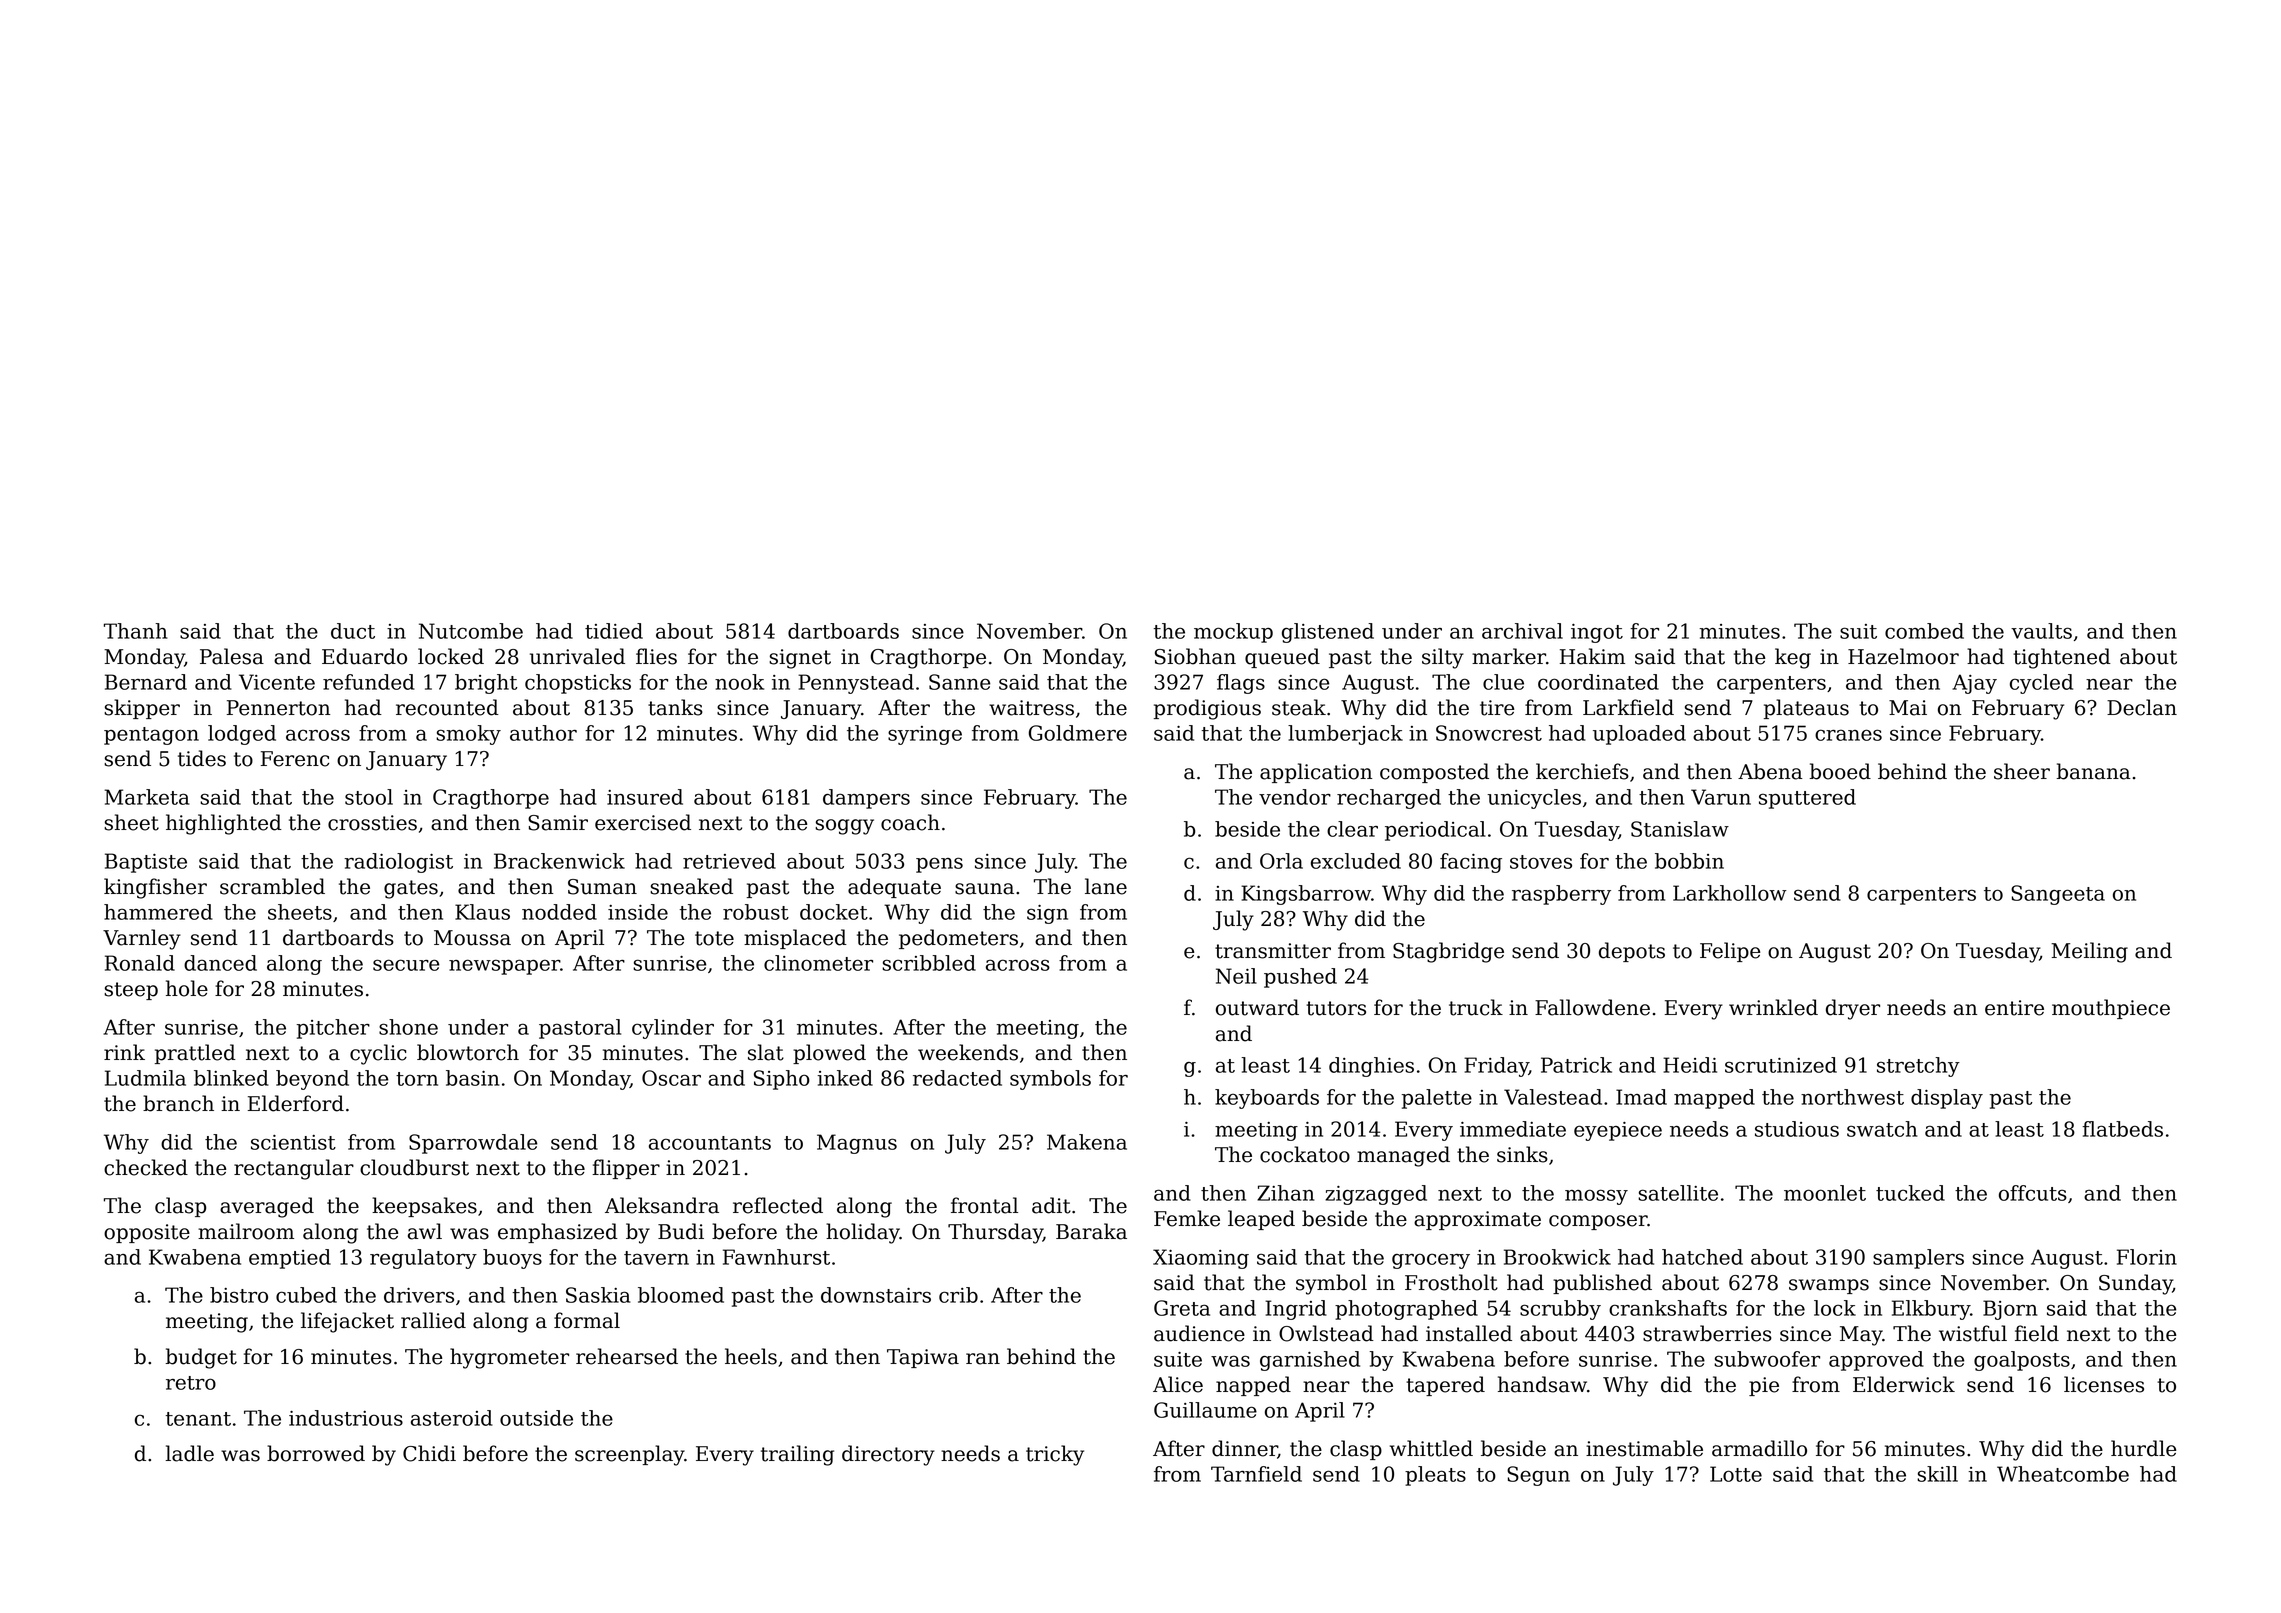 Image resolution: width=2281 pixels, height=1613 pixels. What do you see at coordinates (1736, 1474) in the document?
I see `Lotte` at bounding box center [1736, 1474].
